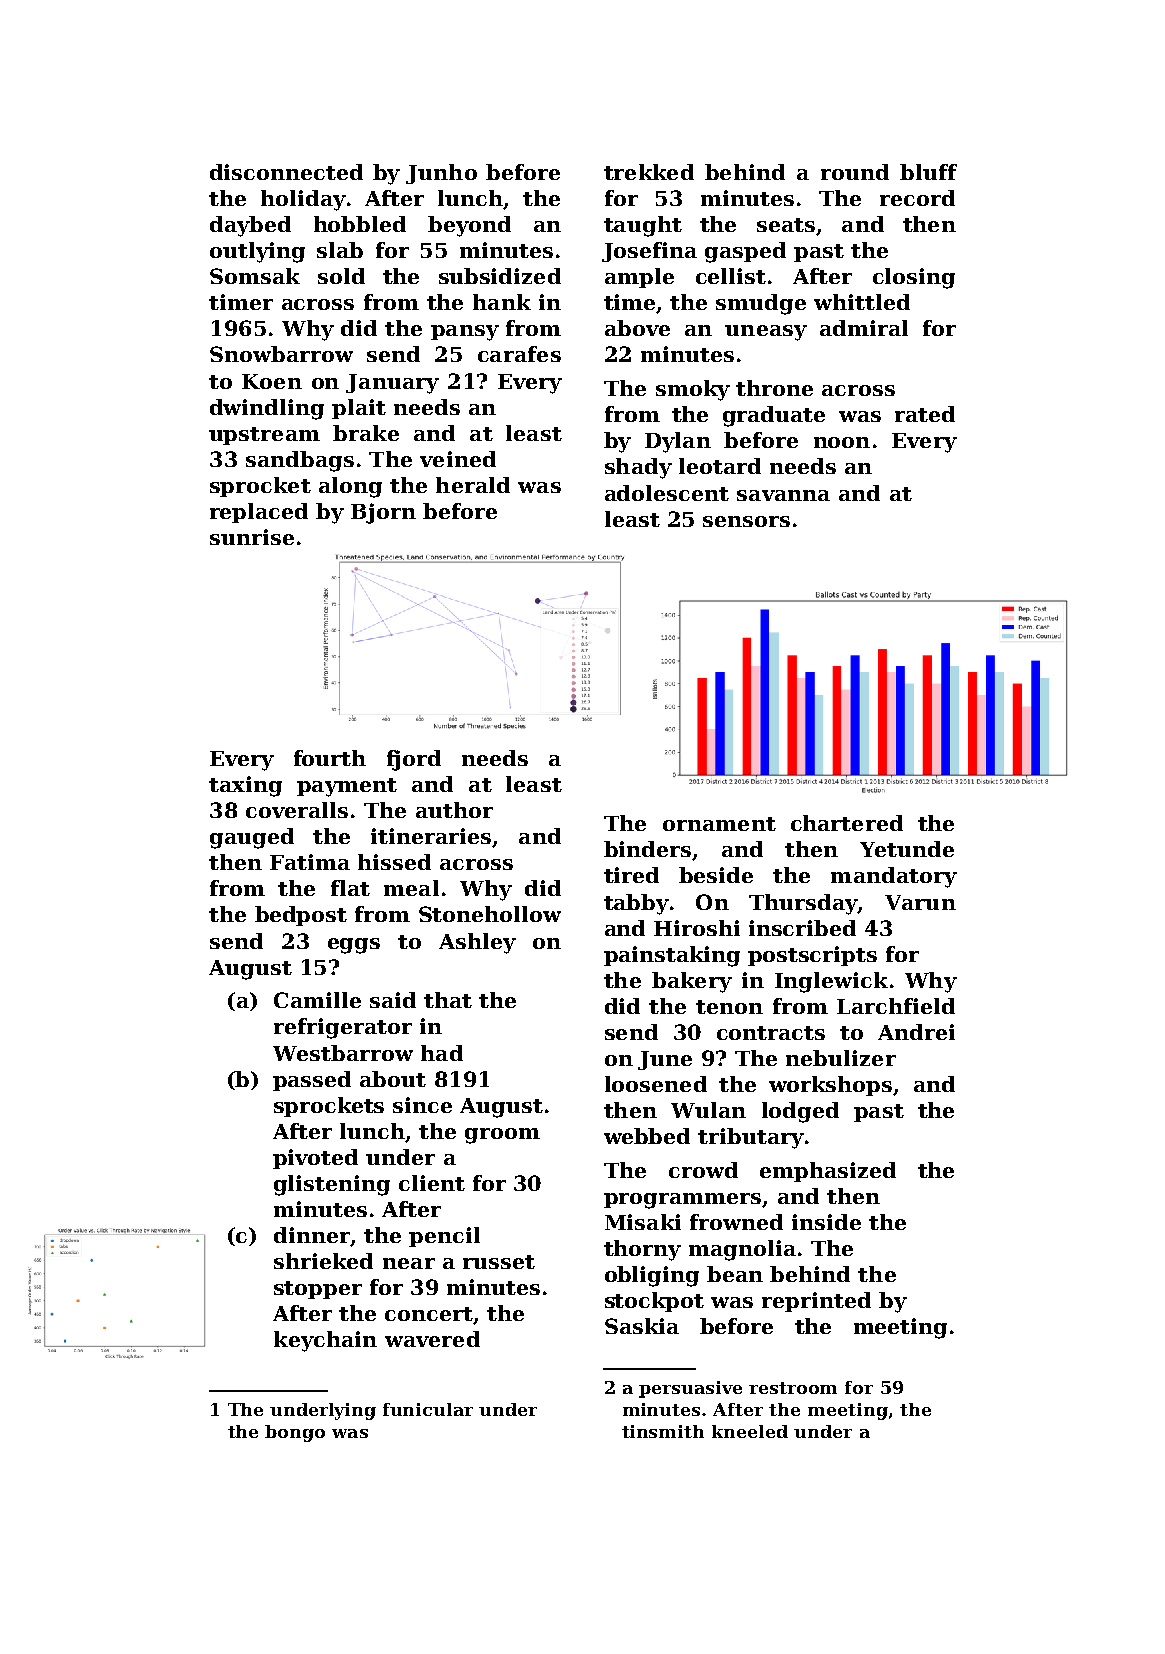 Image resolution: width=1165 pixels, height=1654 pixels. Describe the element at coordinates (631, 875) in the screenshot. I see `tired` at that location.
